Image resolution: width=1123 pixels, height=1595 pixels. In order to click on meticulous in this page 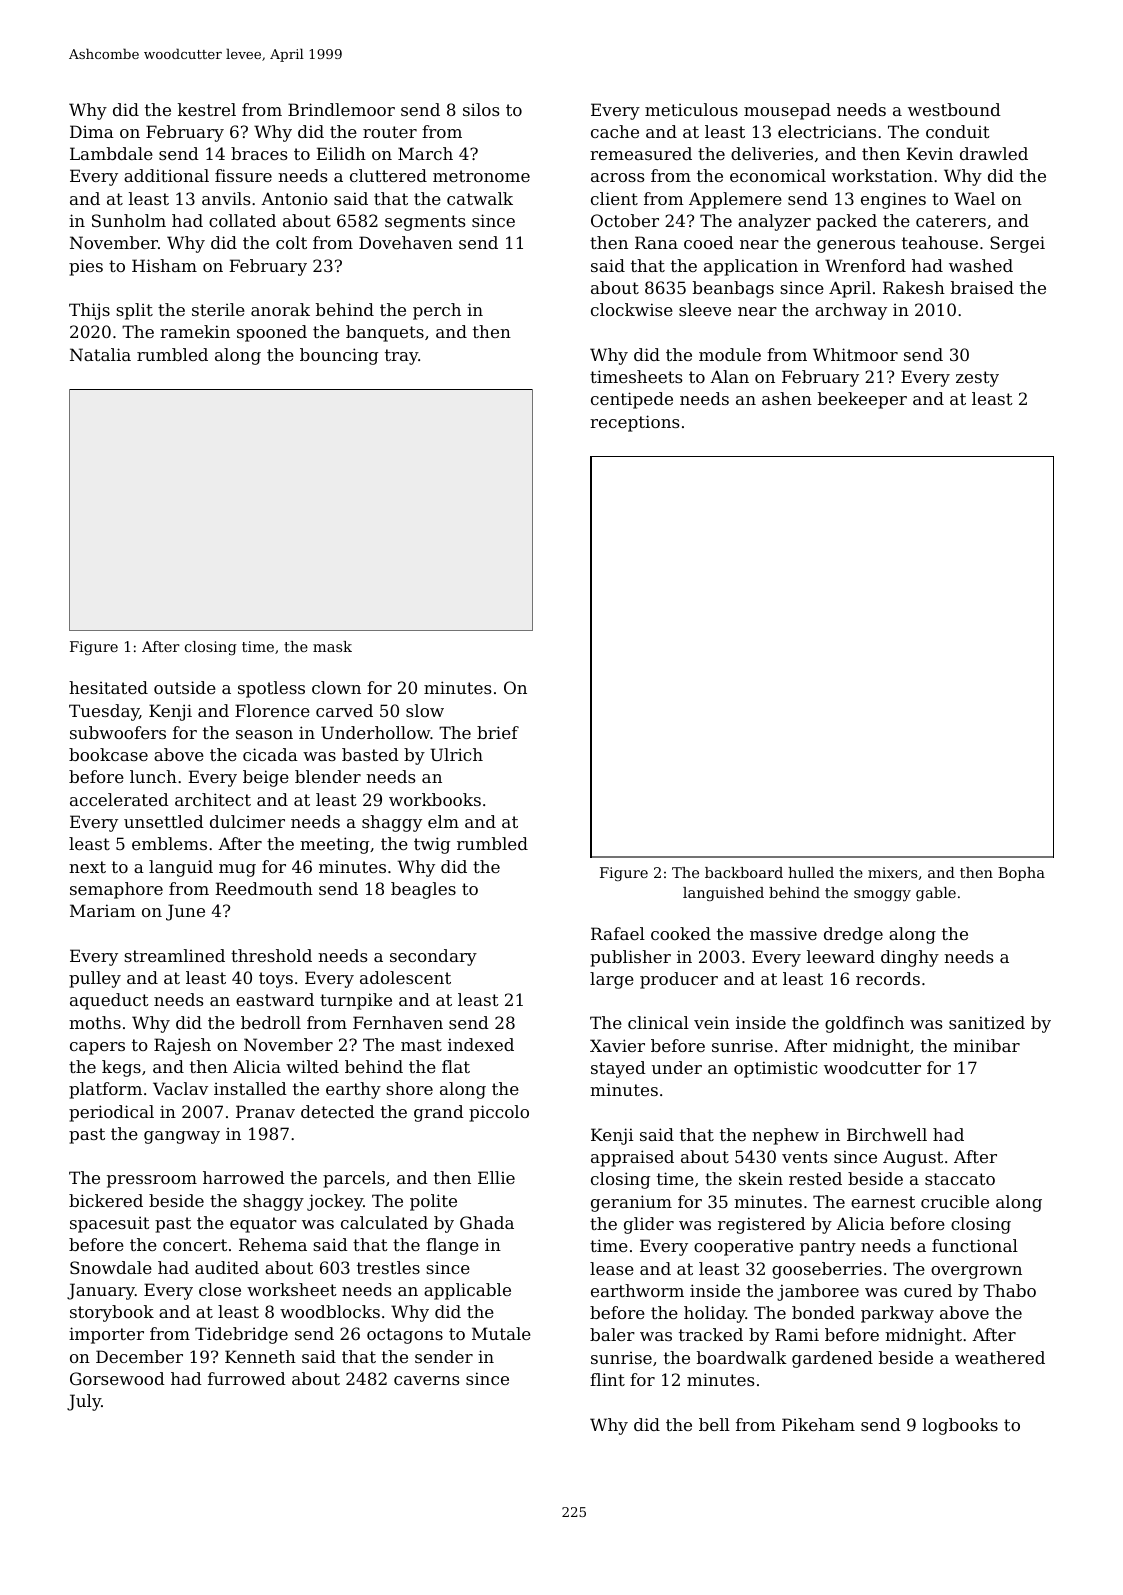, I will do `click(691, 109)`.
